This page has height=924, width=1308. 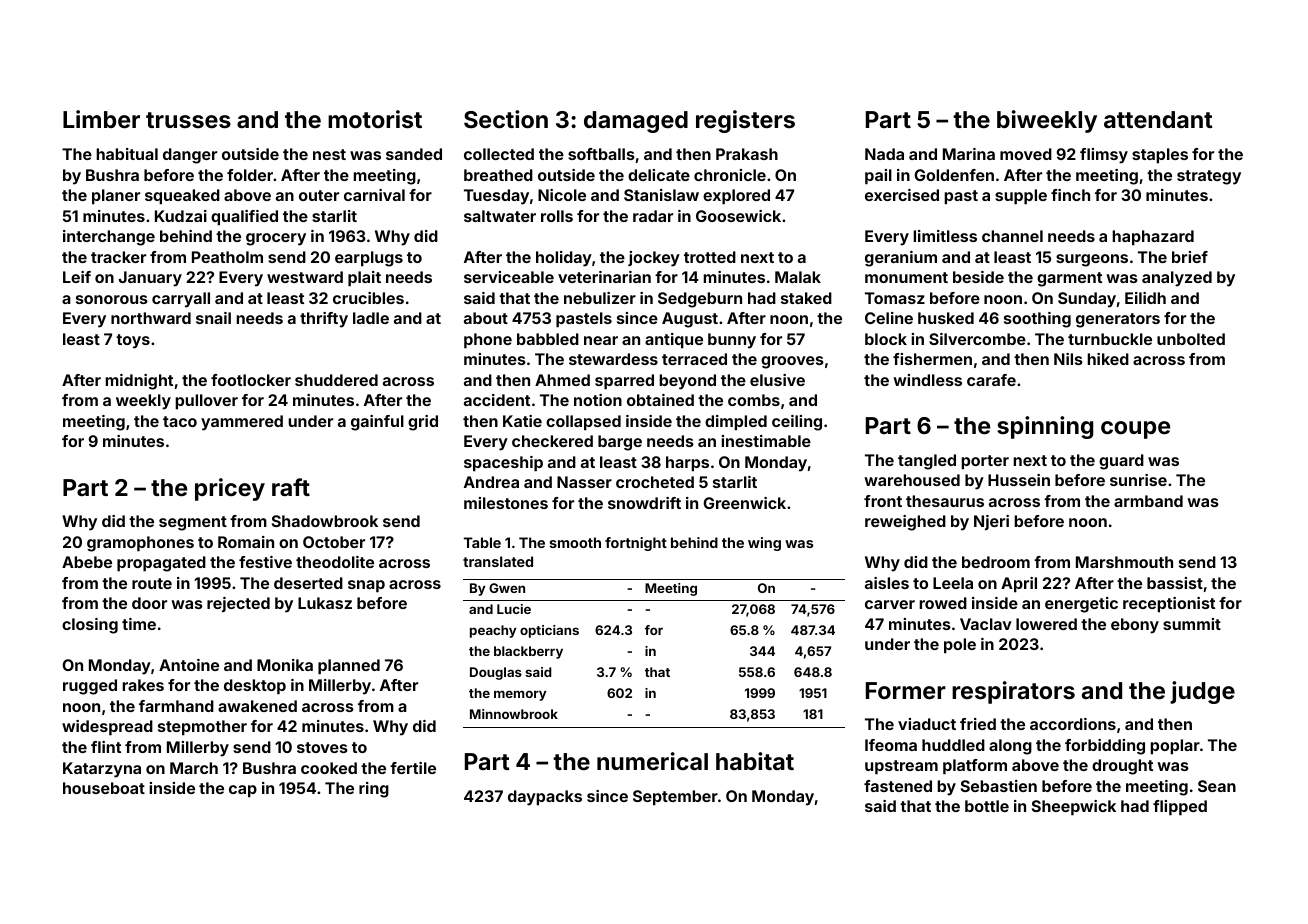 I want to click on collected, so click(x=499, y=154).
